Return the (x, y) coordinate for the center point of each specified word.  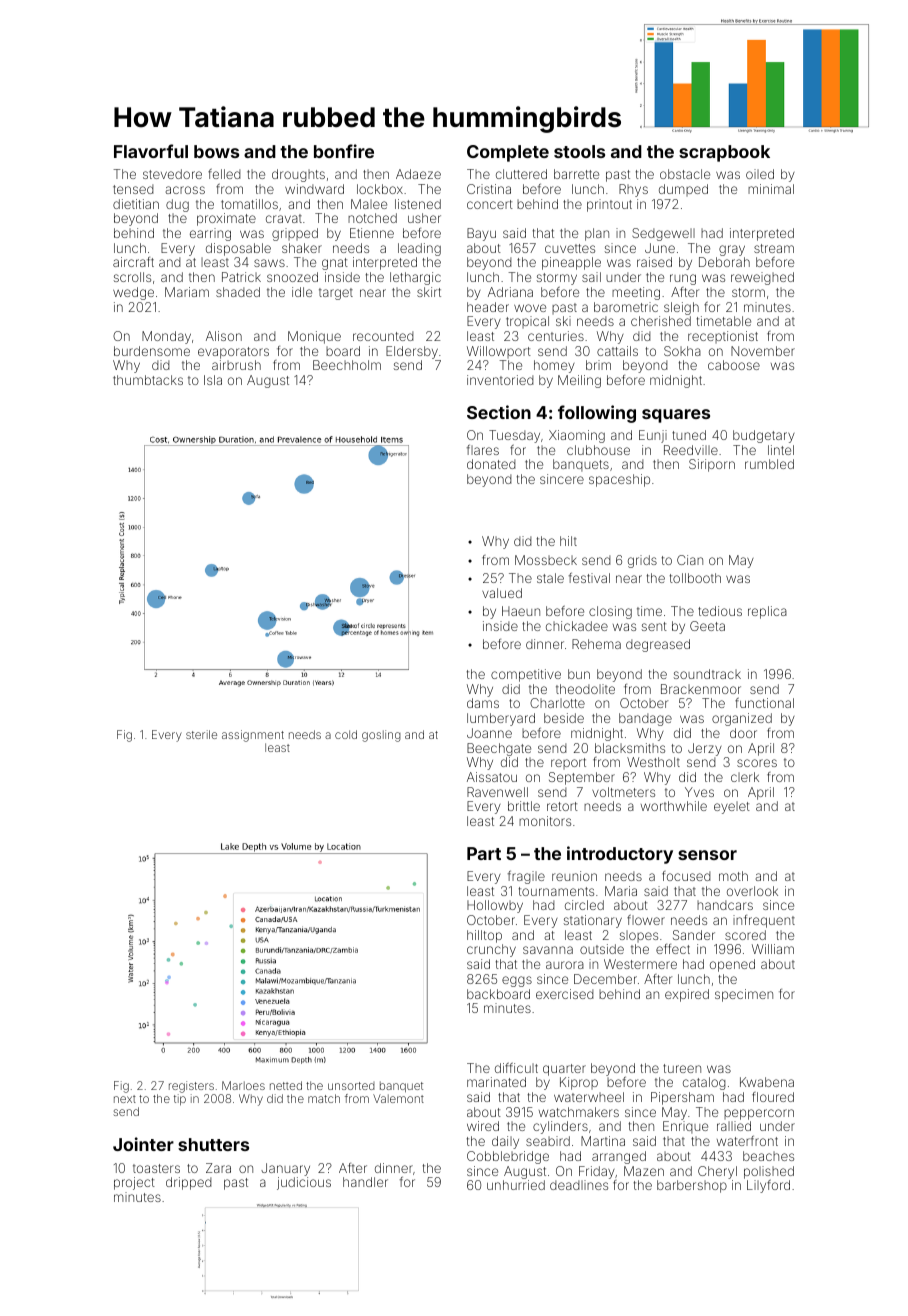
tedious (720, 611)
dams (483, 703)
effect (673, 949)
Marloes (243, 1085)
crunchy (491, 950)
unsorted (351, 1086)
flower (646, 920)
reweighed (762, 278)
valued (502, 593)
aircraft (133, 262)
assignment (253, 736)
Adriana (510, 292)
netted (286, 1085)
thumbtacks (148, 380)
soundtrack (707, 674)
